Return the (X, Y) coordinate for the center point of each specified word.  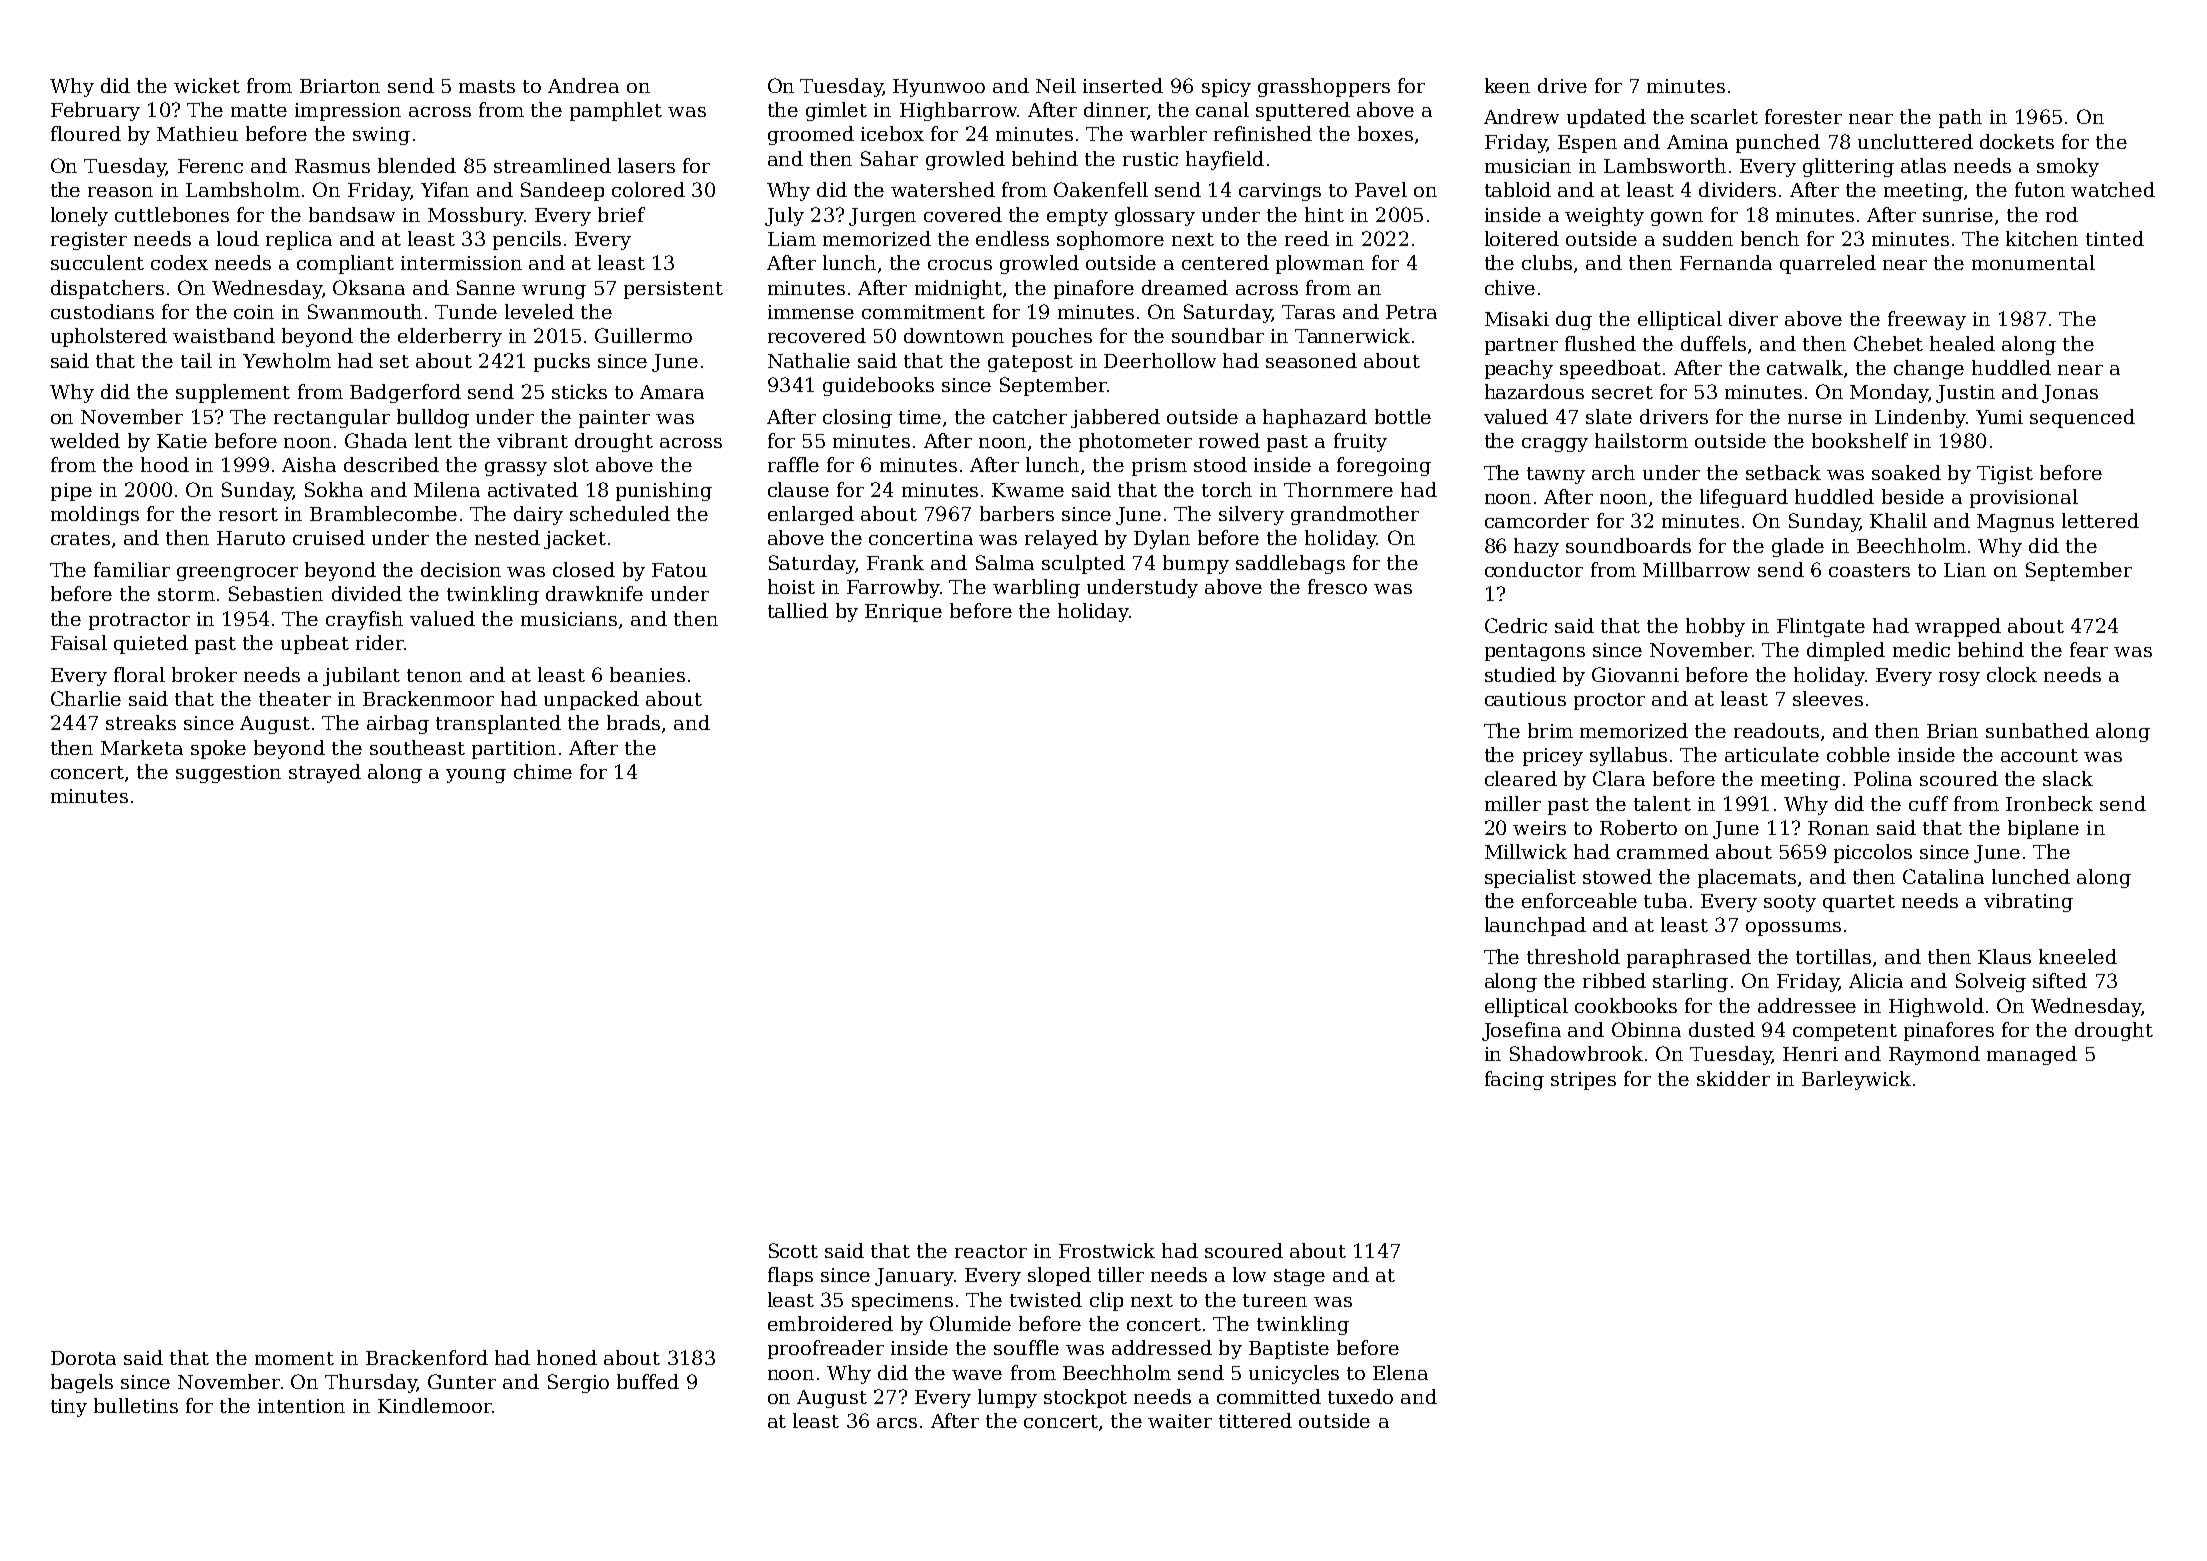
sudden (1698, 238)
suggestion (228, 774)
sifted (2060, 980)
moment (294, 1358)
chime (543, 771)
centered (1225, 262)
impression (348, 112)
